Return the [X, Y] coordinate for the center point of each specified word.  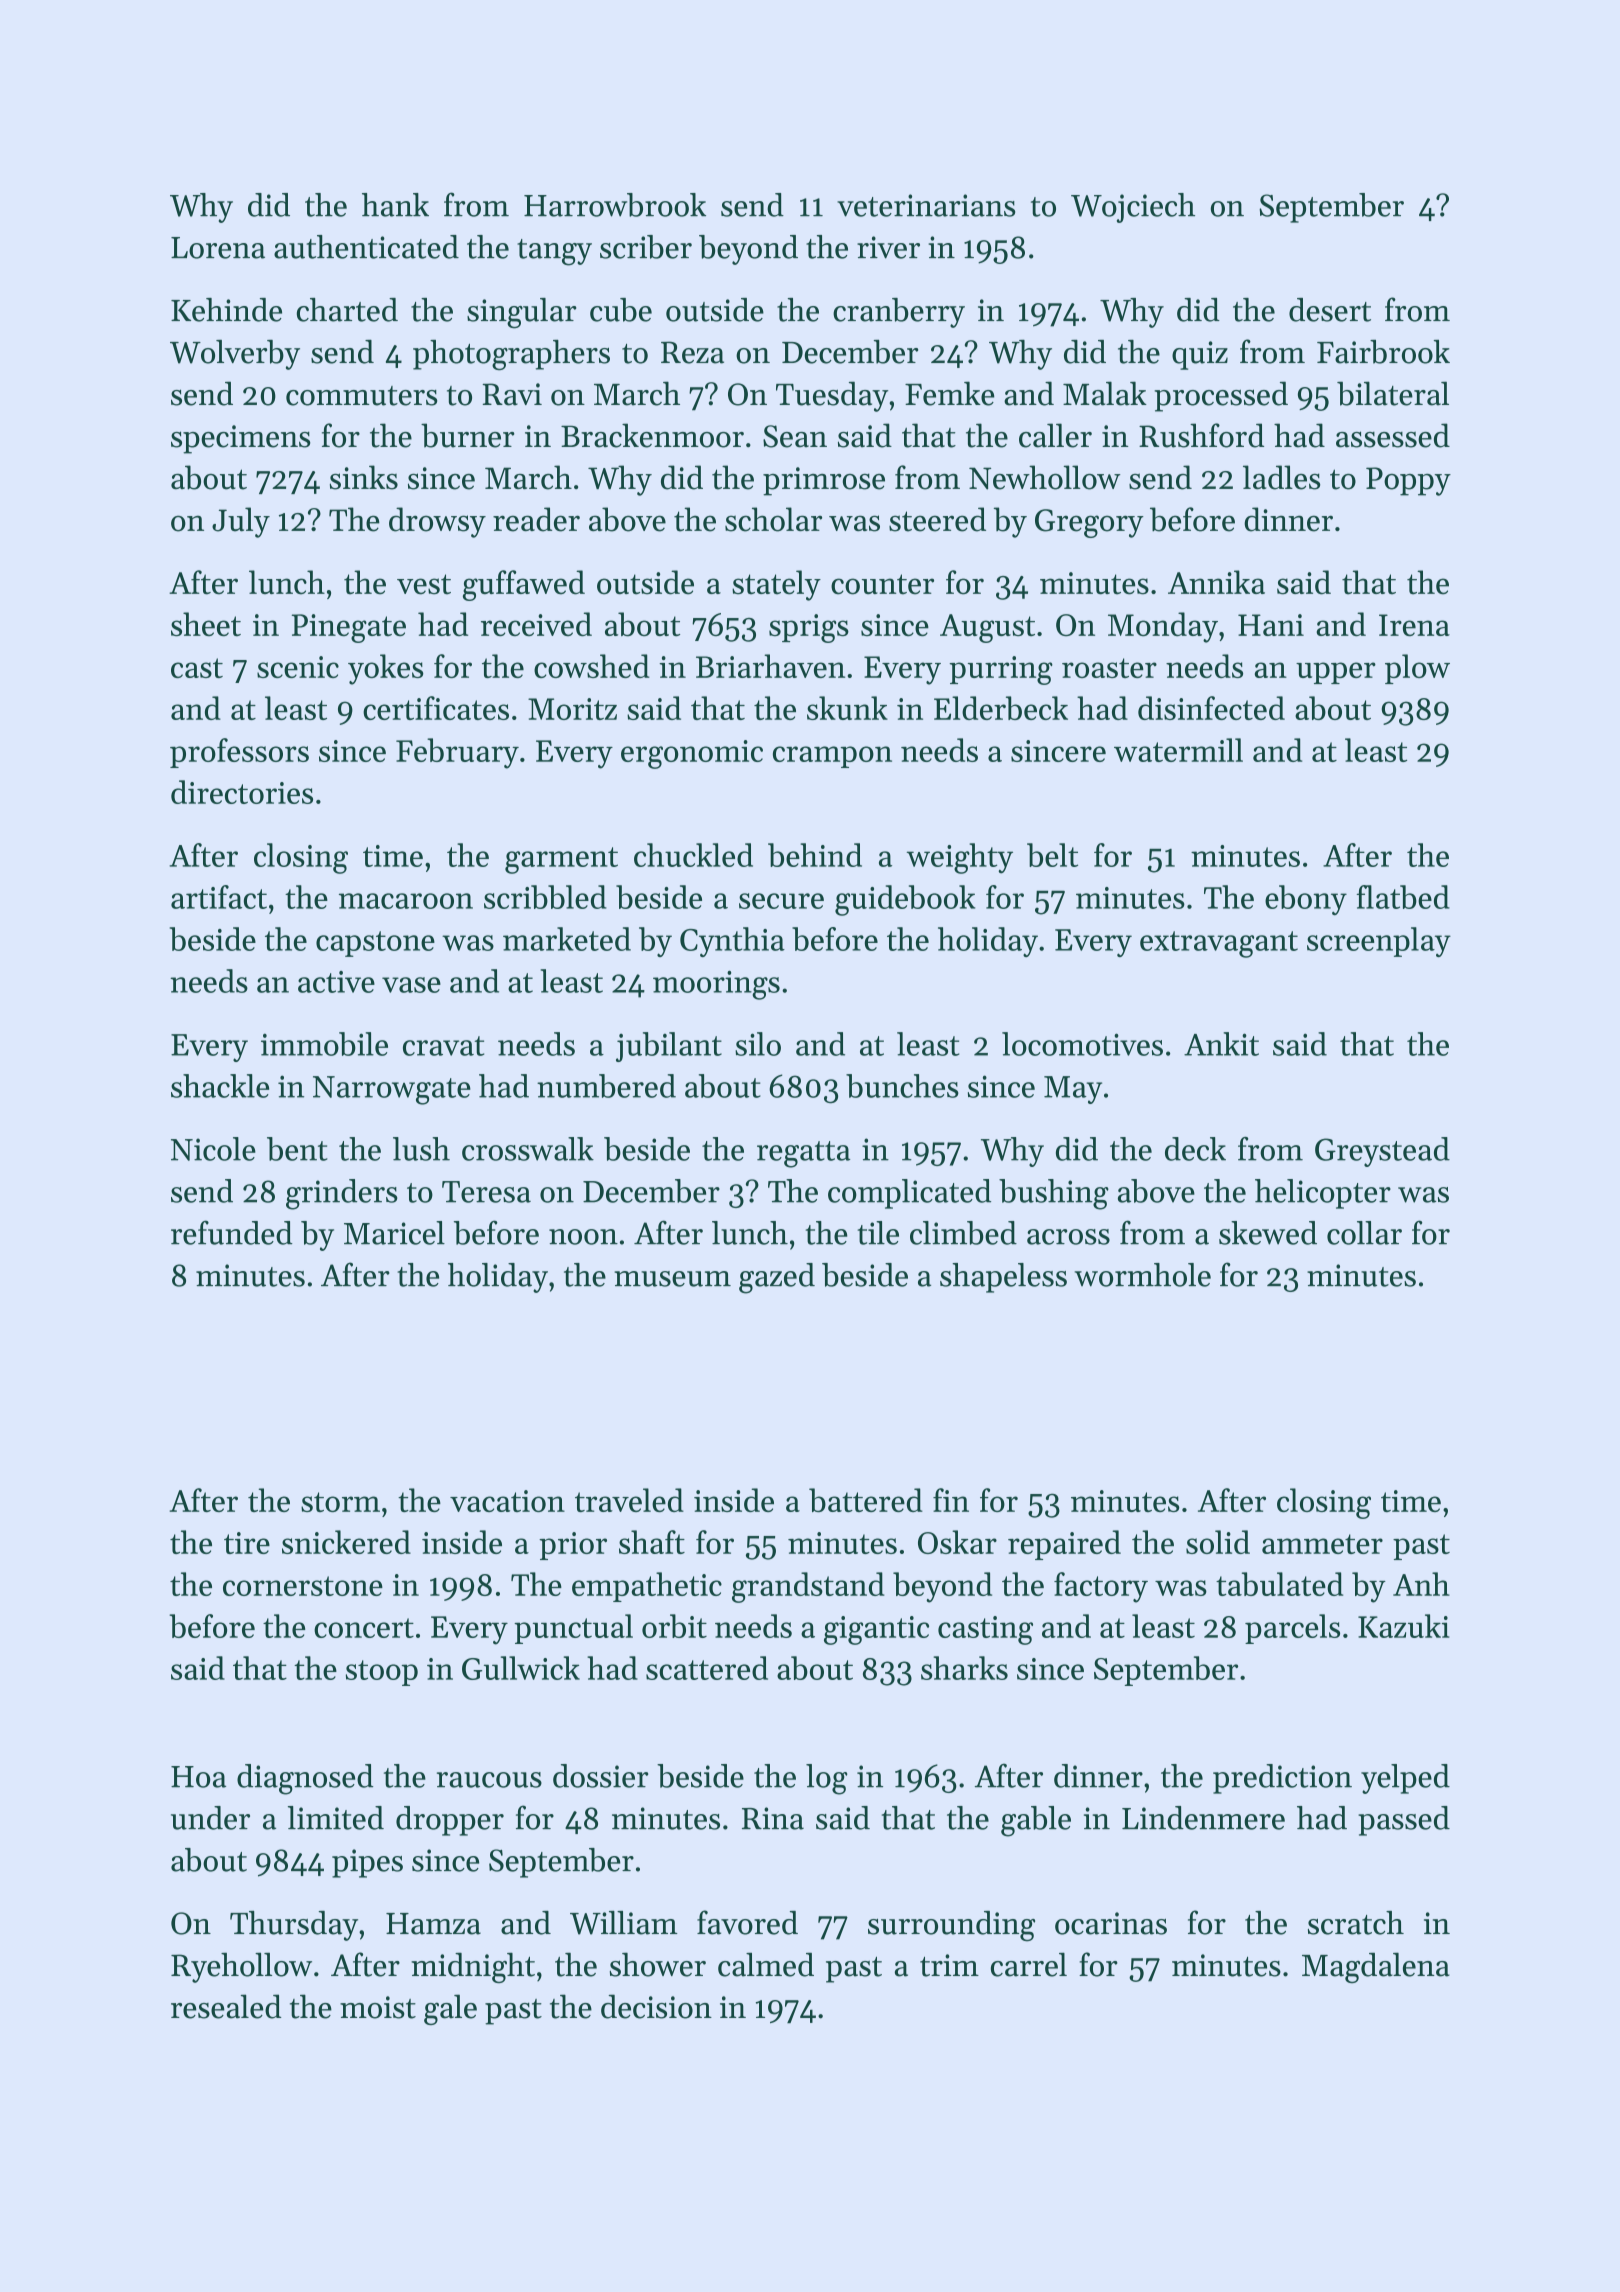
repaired [1064, 1545]
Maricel [394, 1233]
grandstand [808, 1587]
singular [522, 313]
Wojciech [1133, 208]
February [457, 753]
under [210, 1818]
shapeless [1003, 1278]
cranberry [899, 313]
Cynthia [732, 942]
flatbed [1403, 897]
